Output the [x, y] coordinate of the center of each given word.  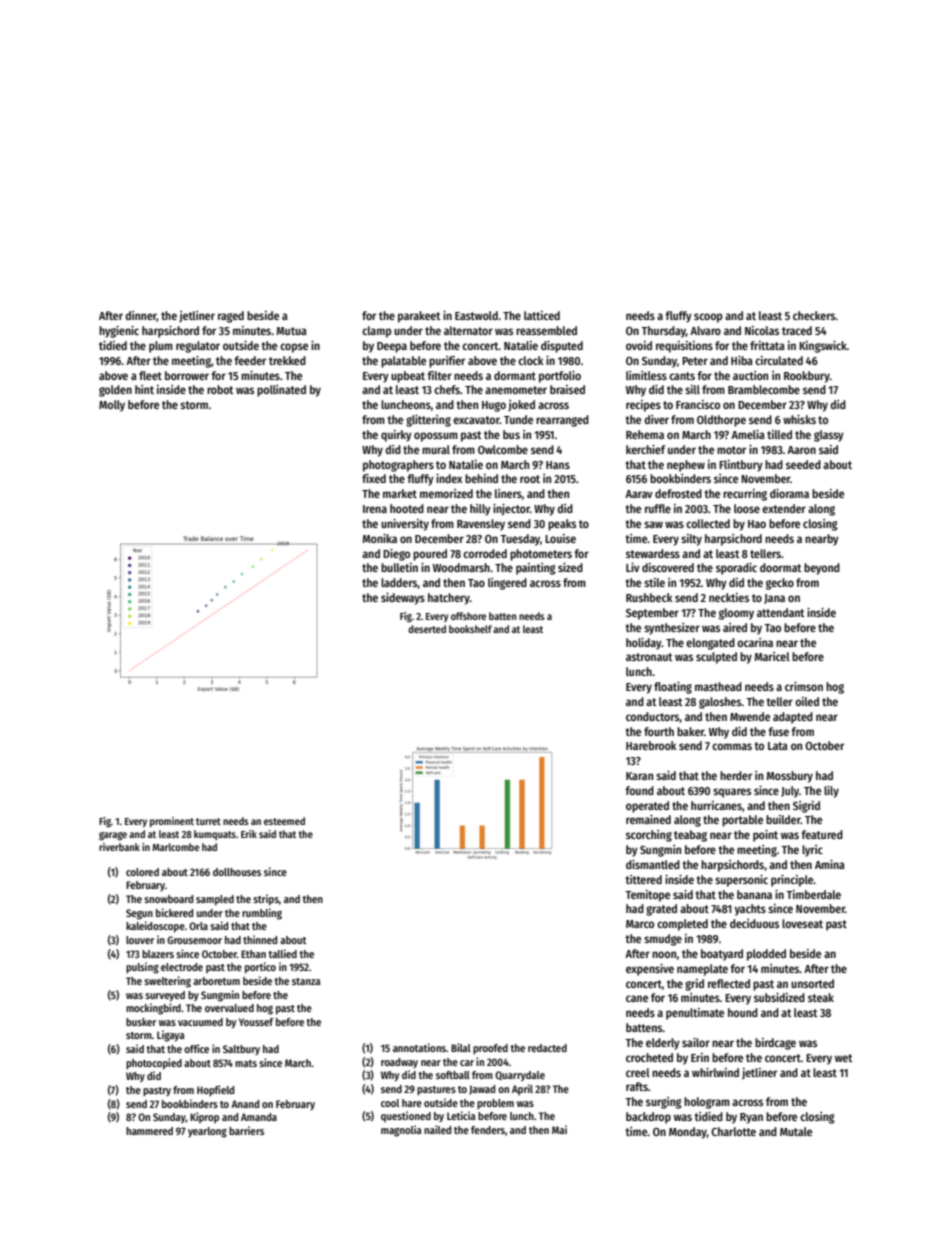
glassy [829, 436]
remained [648, 819]
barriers [246, 1130]
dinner [141, 316]
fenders [488, 1130]
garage [113, 836]
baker [690, 731]
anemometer [516, 390]
